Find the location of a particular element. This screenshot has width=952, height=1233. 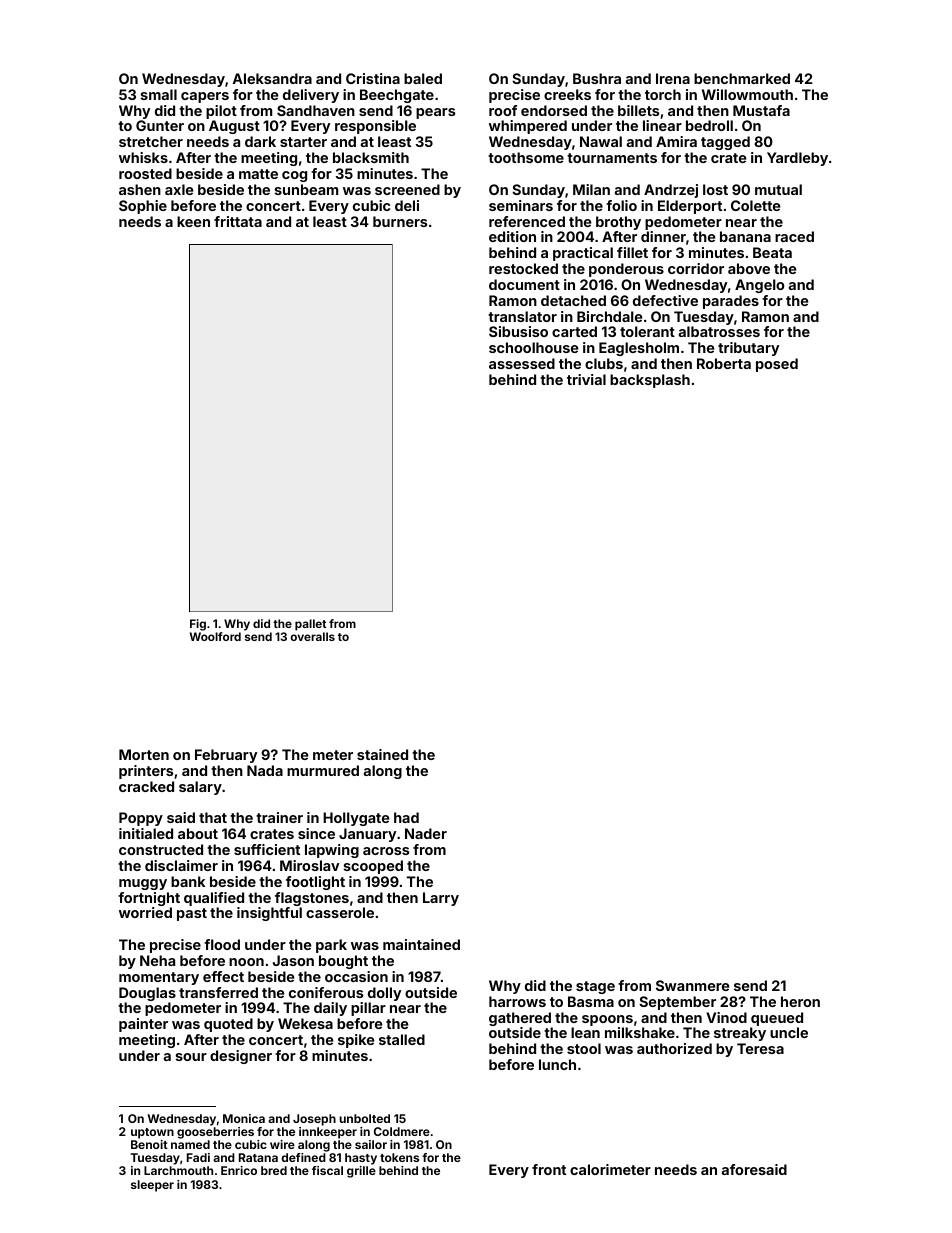

Neha is located at coordinates (157, 960).
